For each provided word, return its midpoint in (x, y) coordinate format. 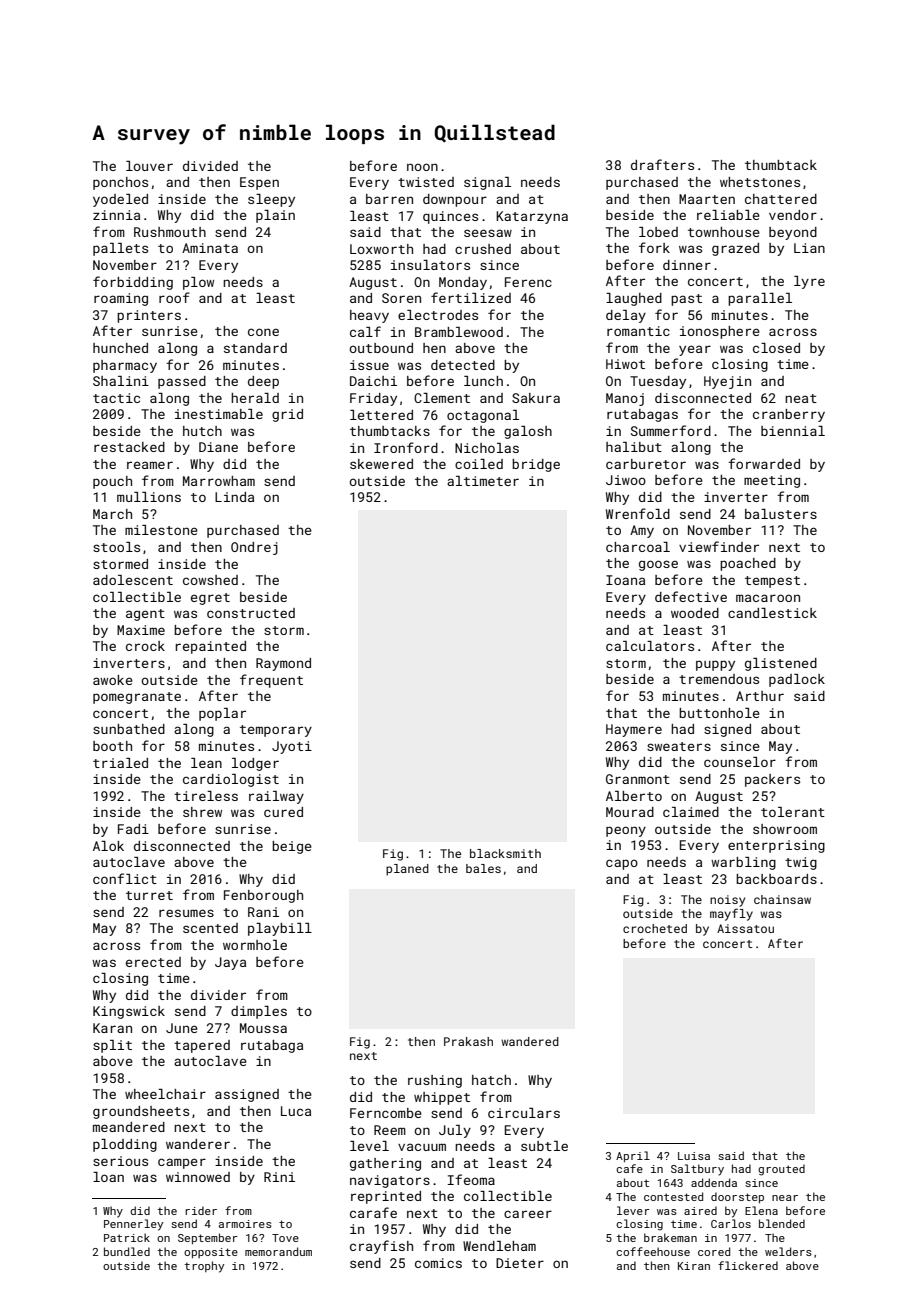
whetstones (760, 182)
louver (149, 166)
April (633, 1156)
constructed (251, 613)
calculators (650, 646)
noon (422, 167)
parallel (760, 299)
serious (120, 1161)
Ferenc (528, 282)
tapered (202, 1046)
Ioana (625, 580)
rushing (435, 1081)
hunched (120, 348)
